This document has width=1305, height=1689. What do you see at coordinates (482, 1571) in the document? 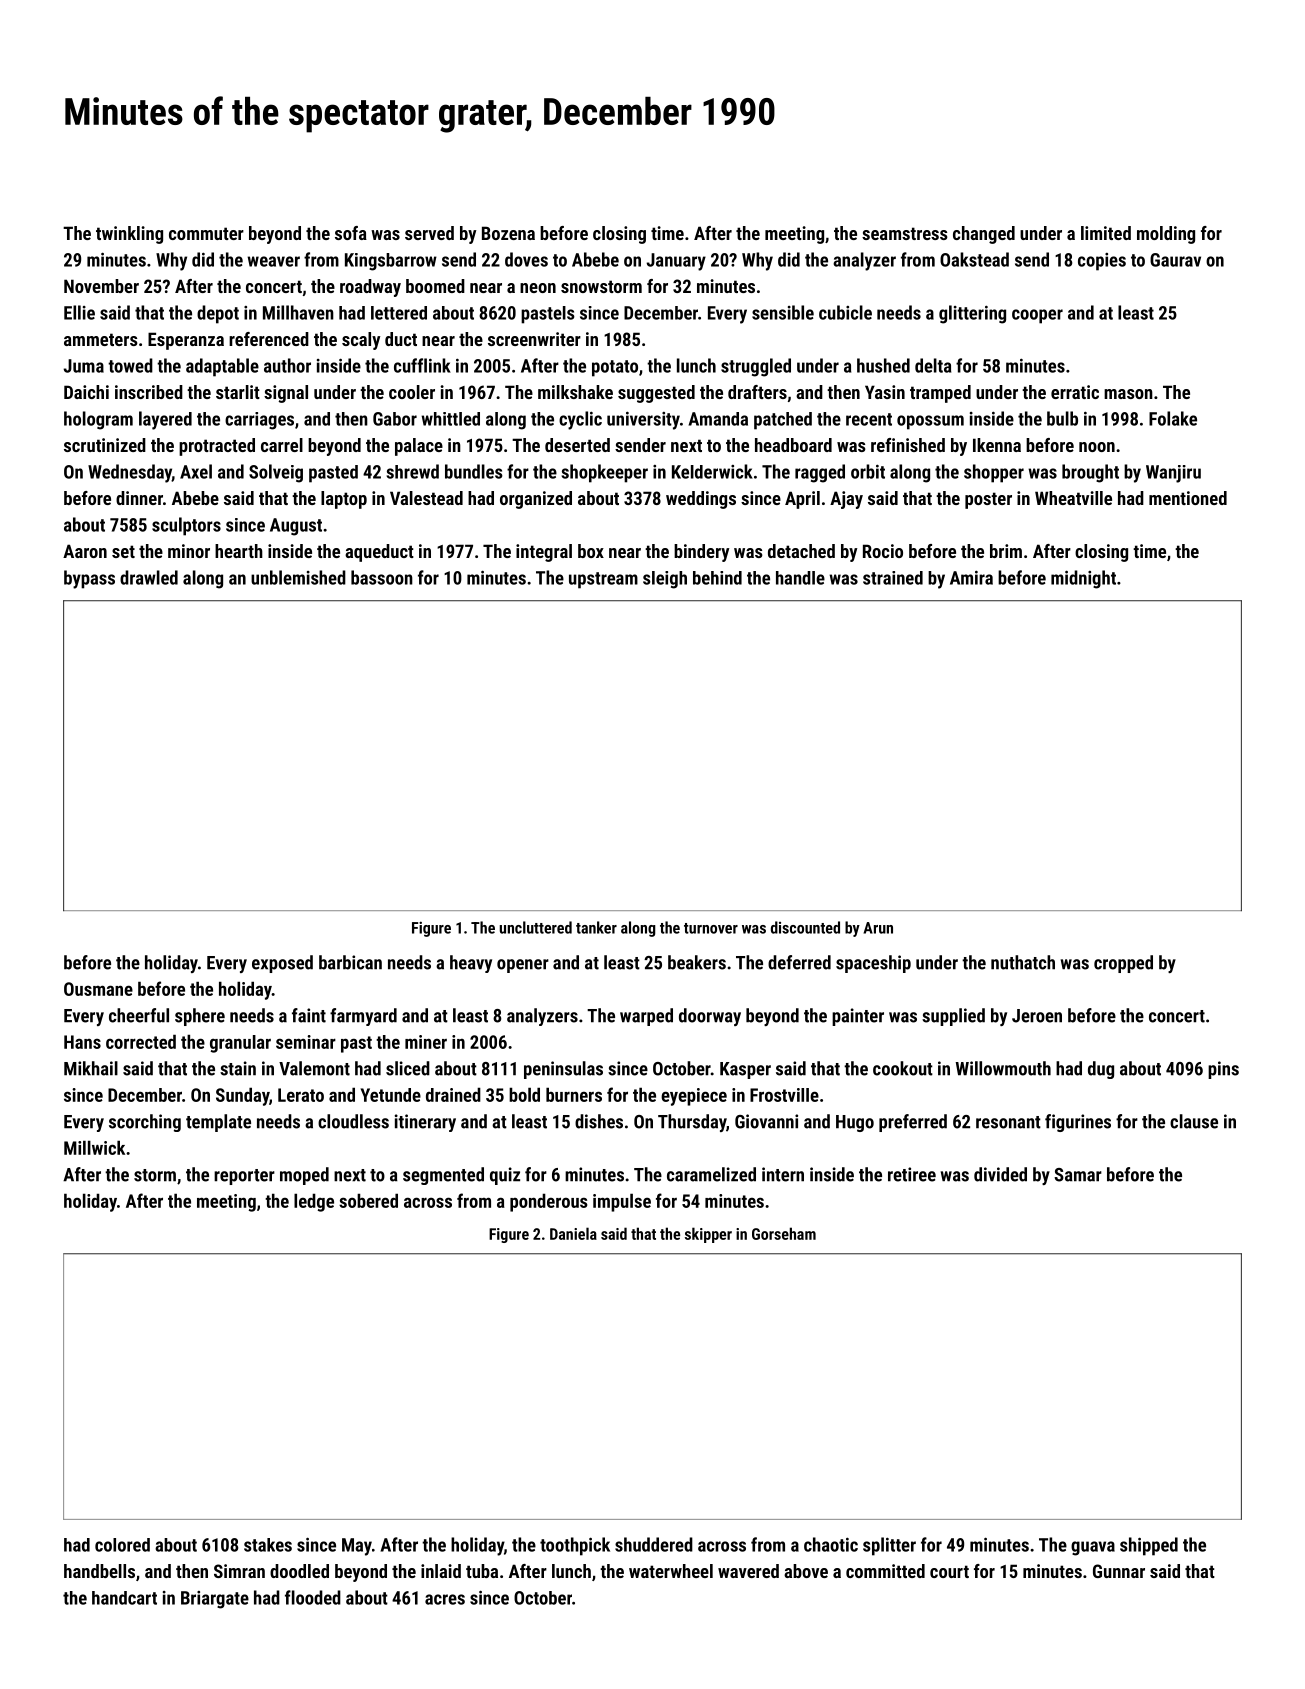
I see `tuba` at bounding box center [482, 1571].
